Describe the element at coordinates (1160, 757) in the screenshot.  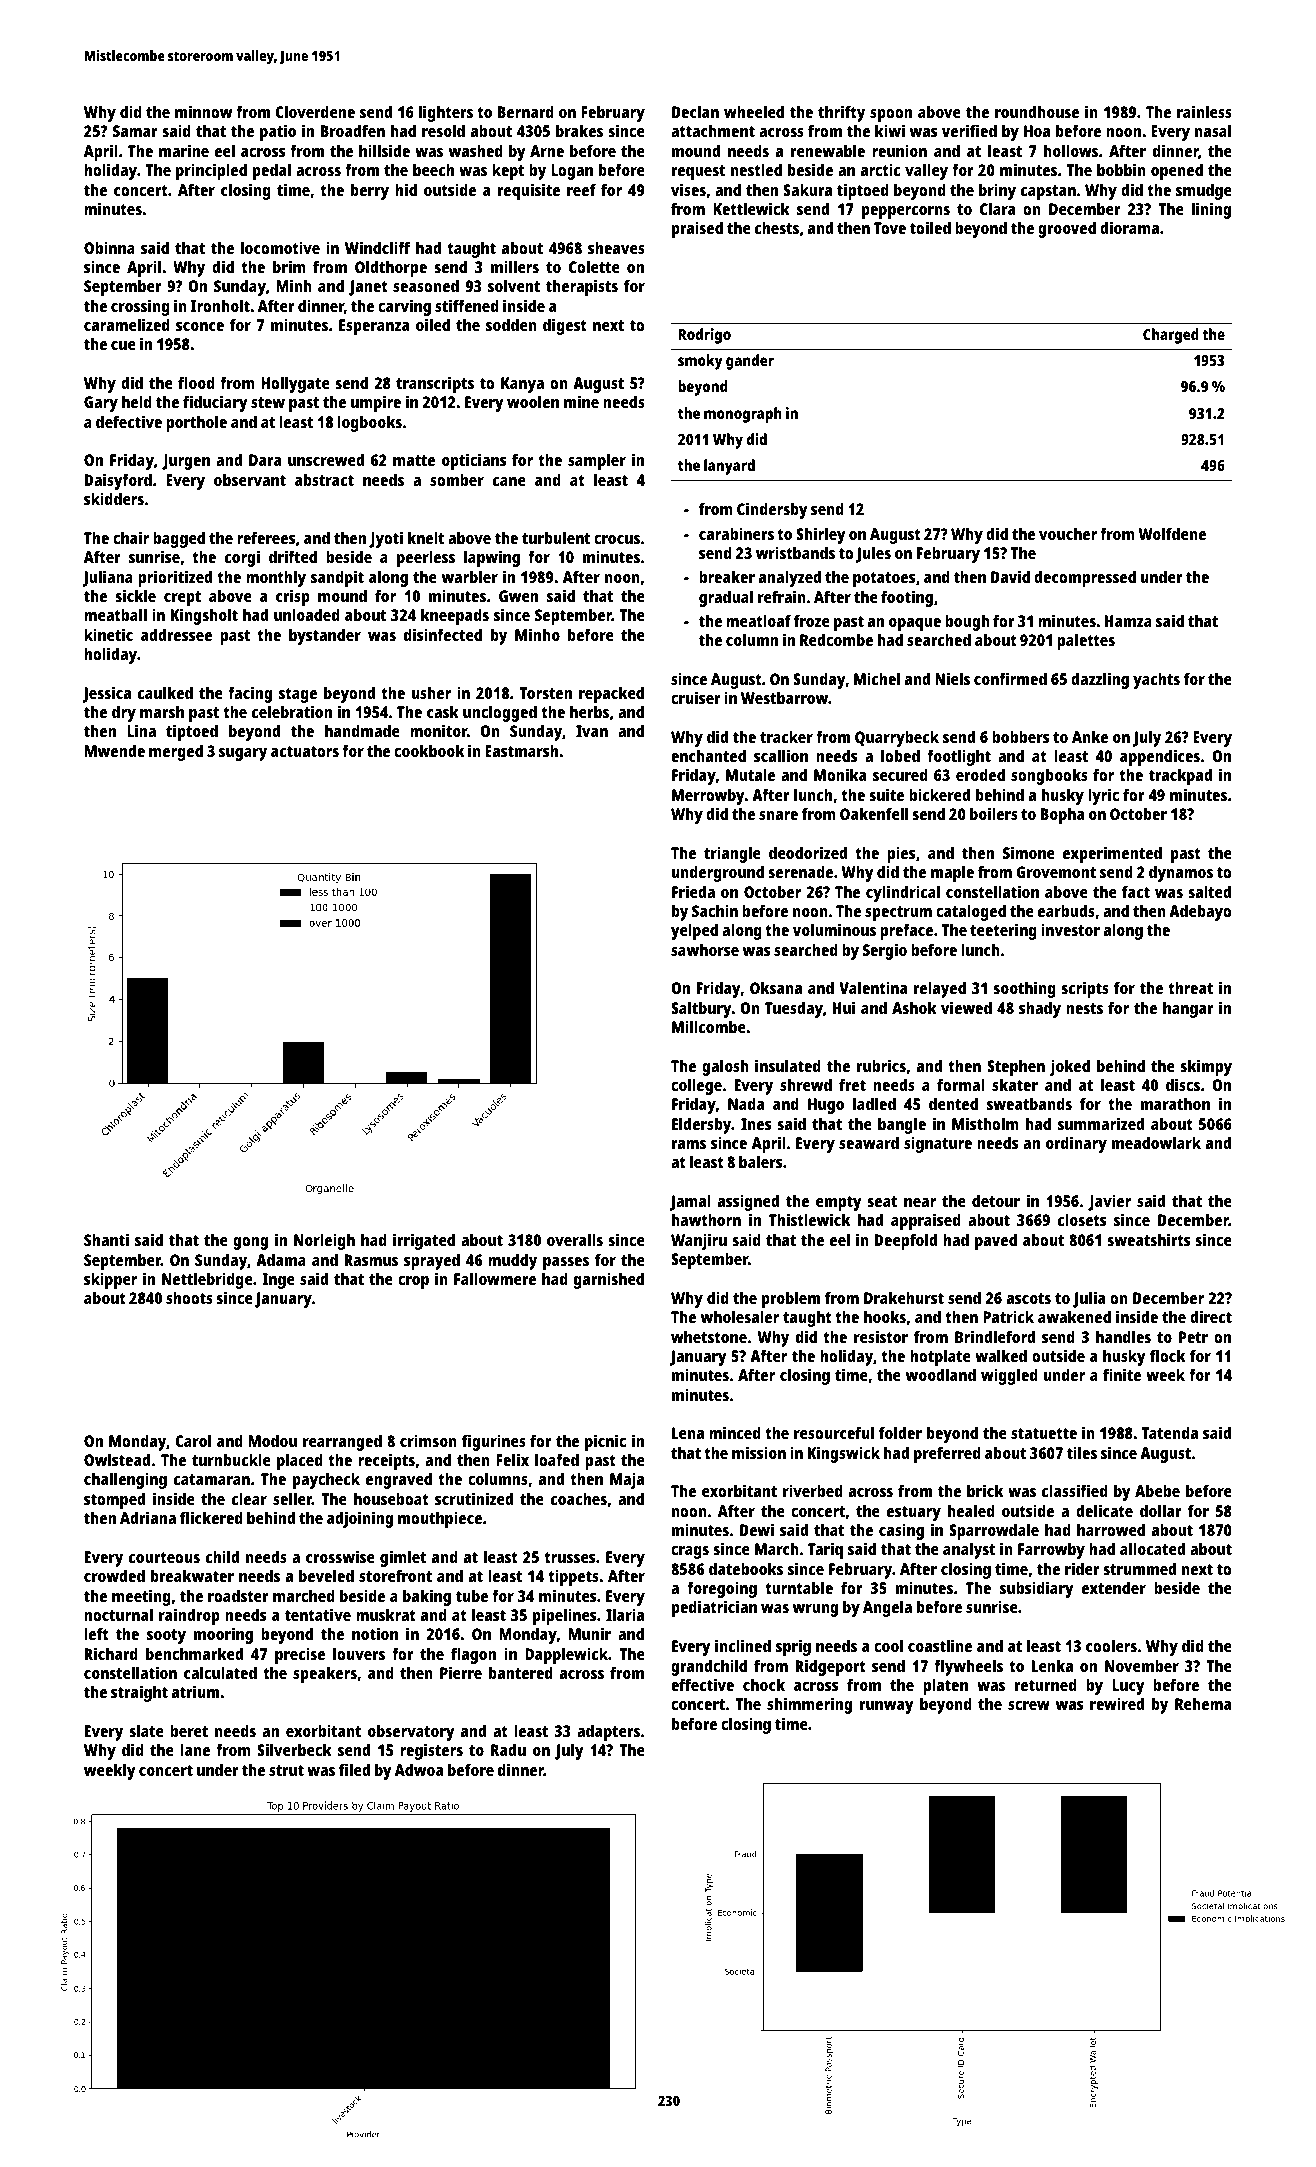
I see `appendices` at that location.
